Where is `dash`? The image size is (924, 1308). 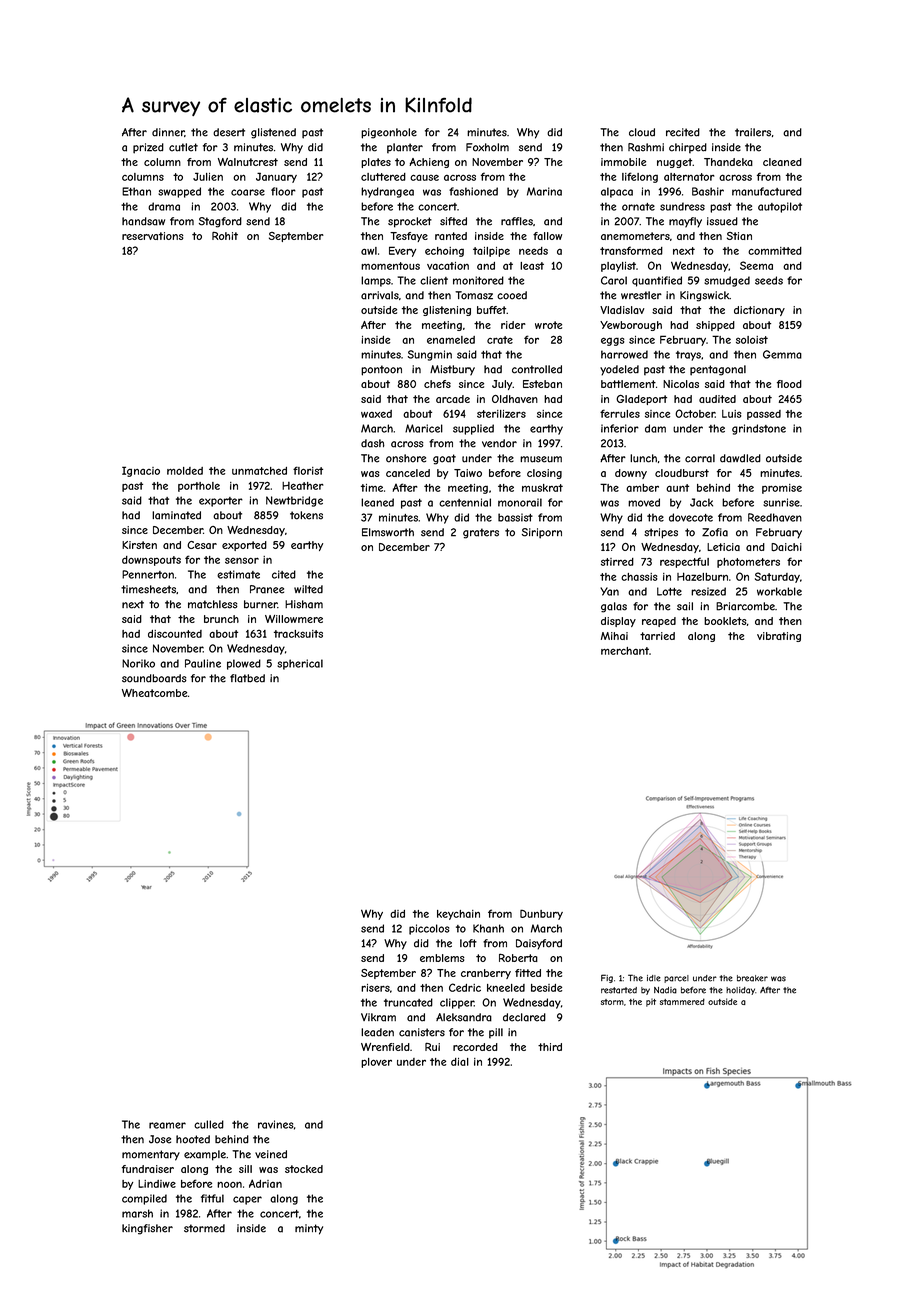 dash is located at coordinates (373, 443).
